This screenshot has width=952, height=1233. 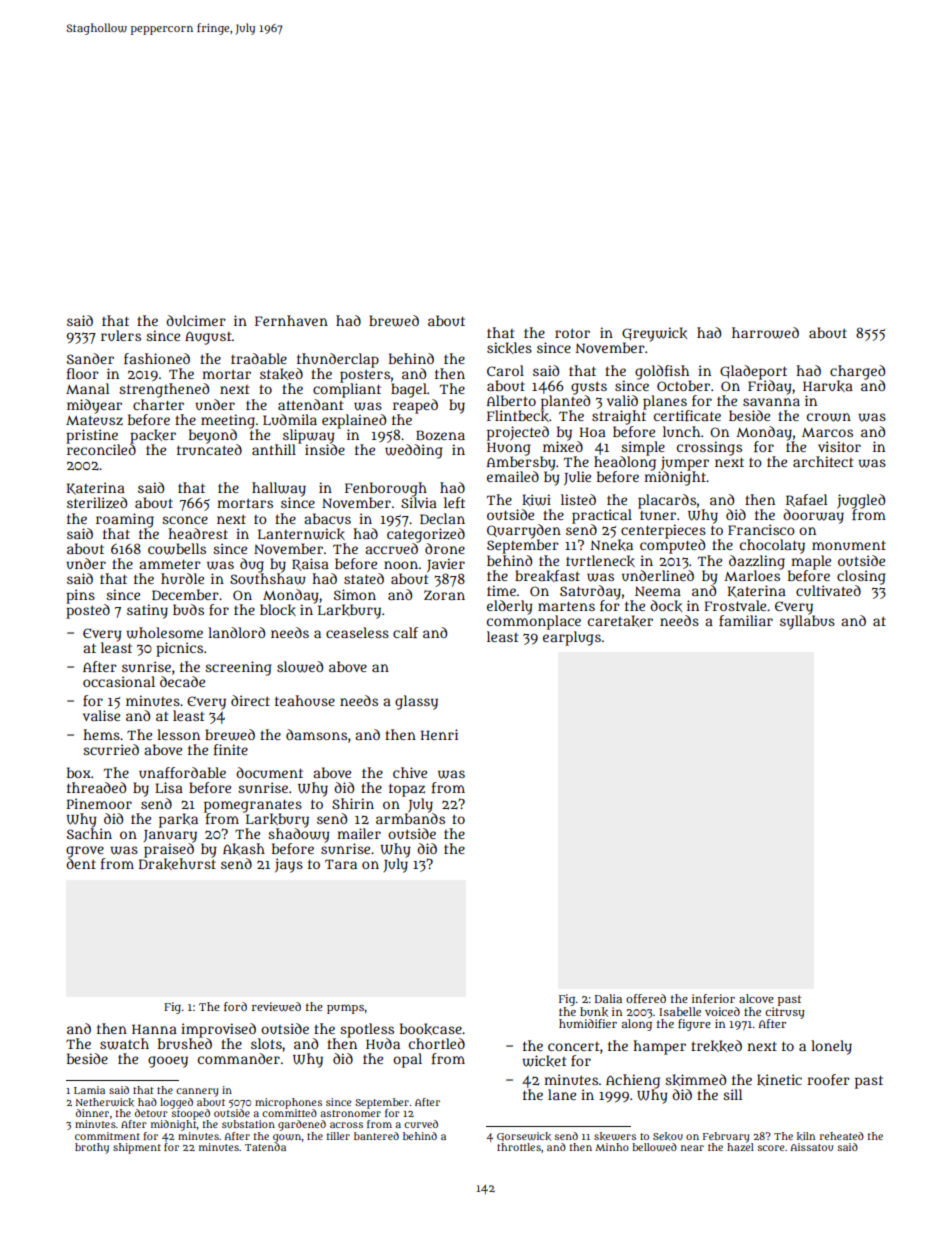 I want to click on armbands, so click(x=410, y=818).
